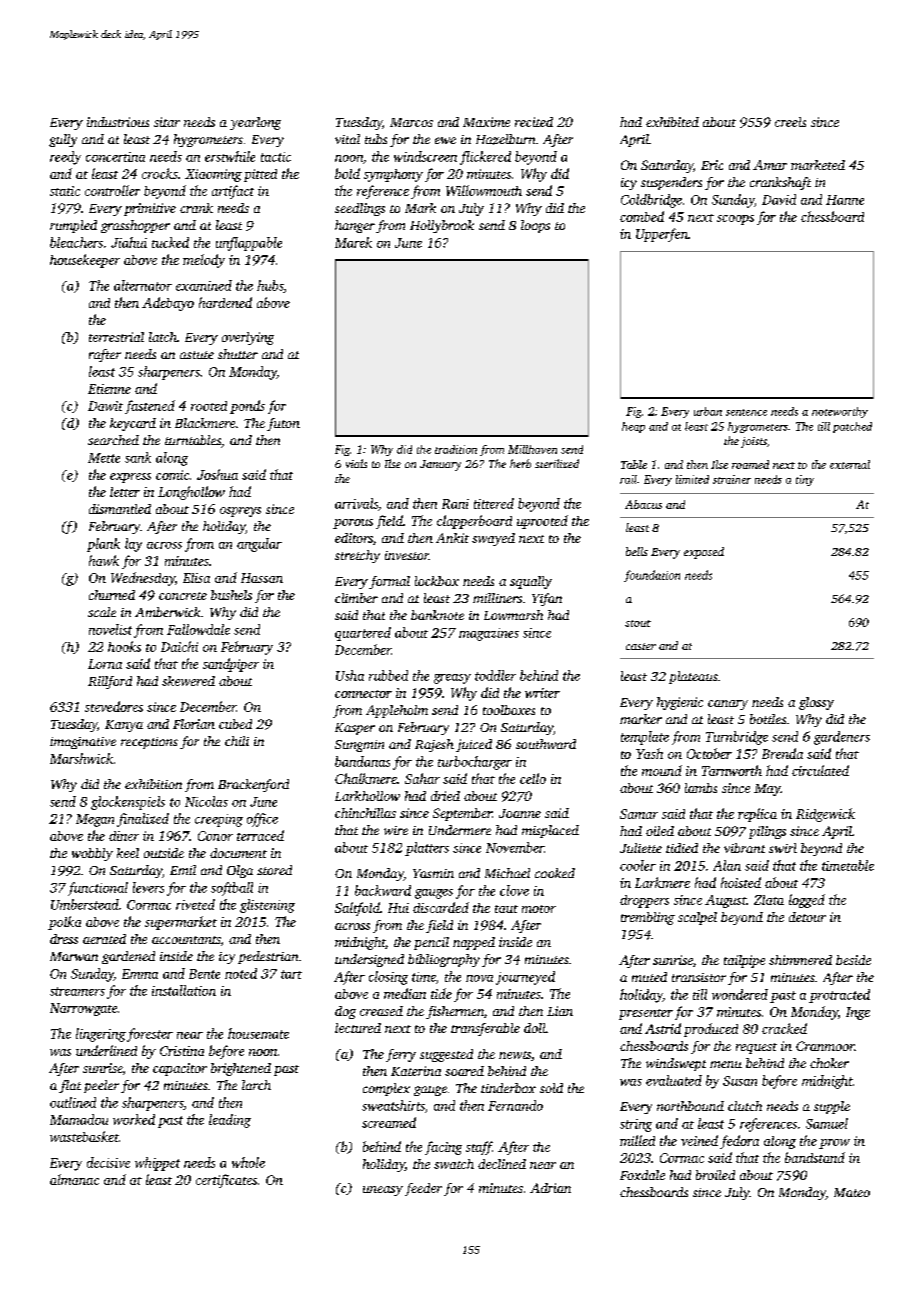 This screenshot has height=1308, width=924. Describe the element at coordinates (188, 681) in the screenshot. I see `skewered` at that location.
